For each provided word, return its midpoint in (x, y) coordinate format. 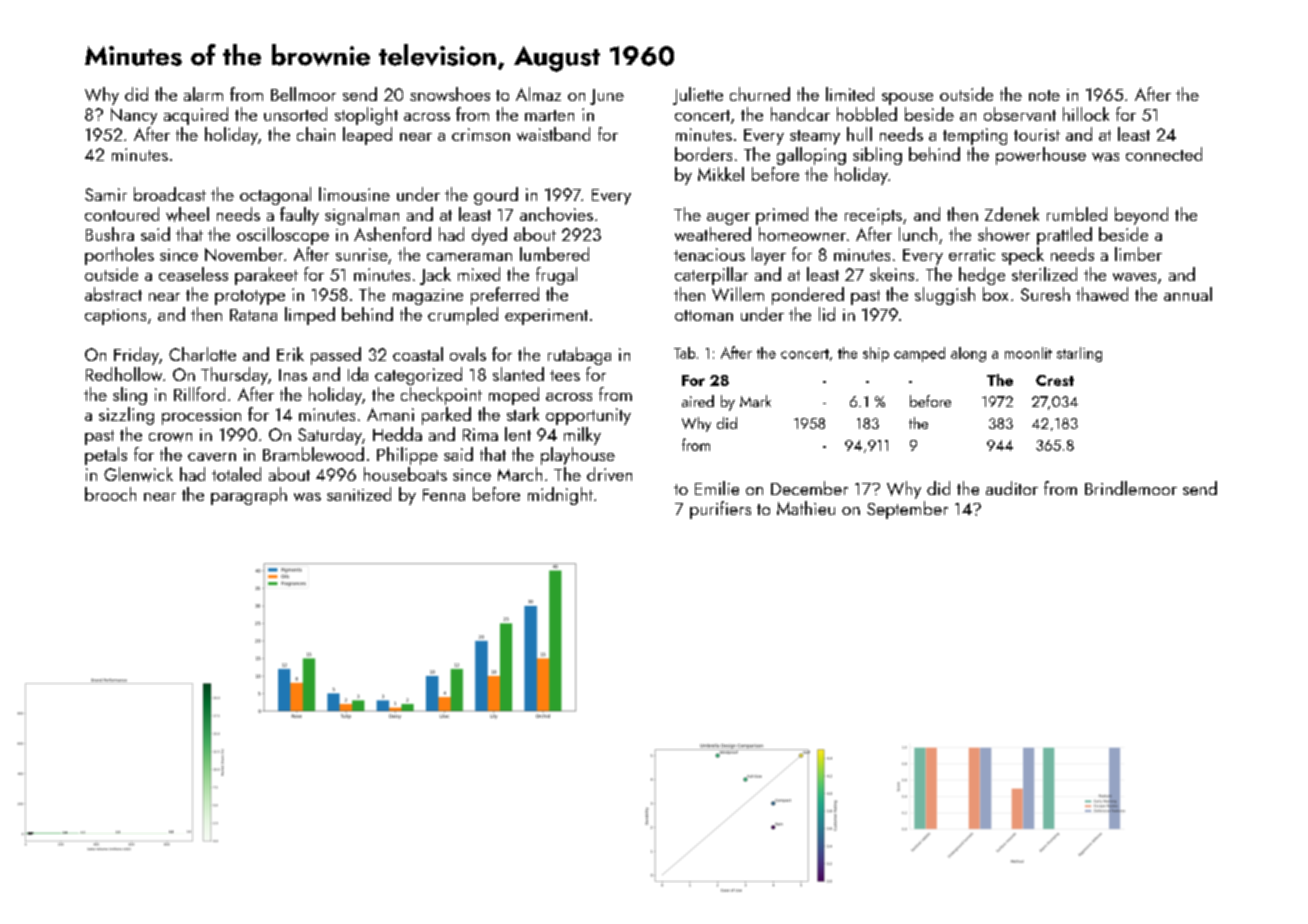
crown (170, 437)
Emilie (717, 488)
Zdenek (1012, 214)
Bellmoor (303, 94)
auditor (1012, 488)
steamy (815, 137)
